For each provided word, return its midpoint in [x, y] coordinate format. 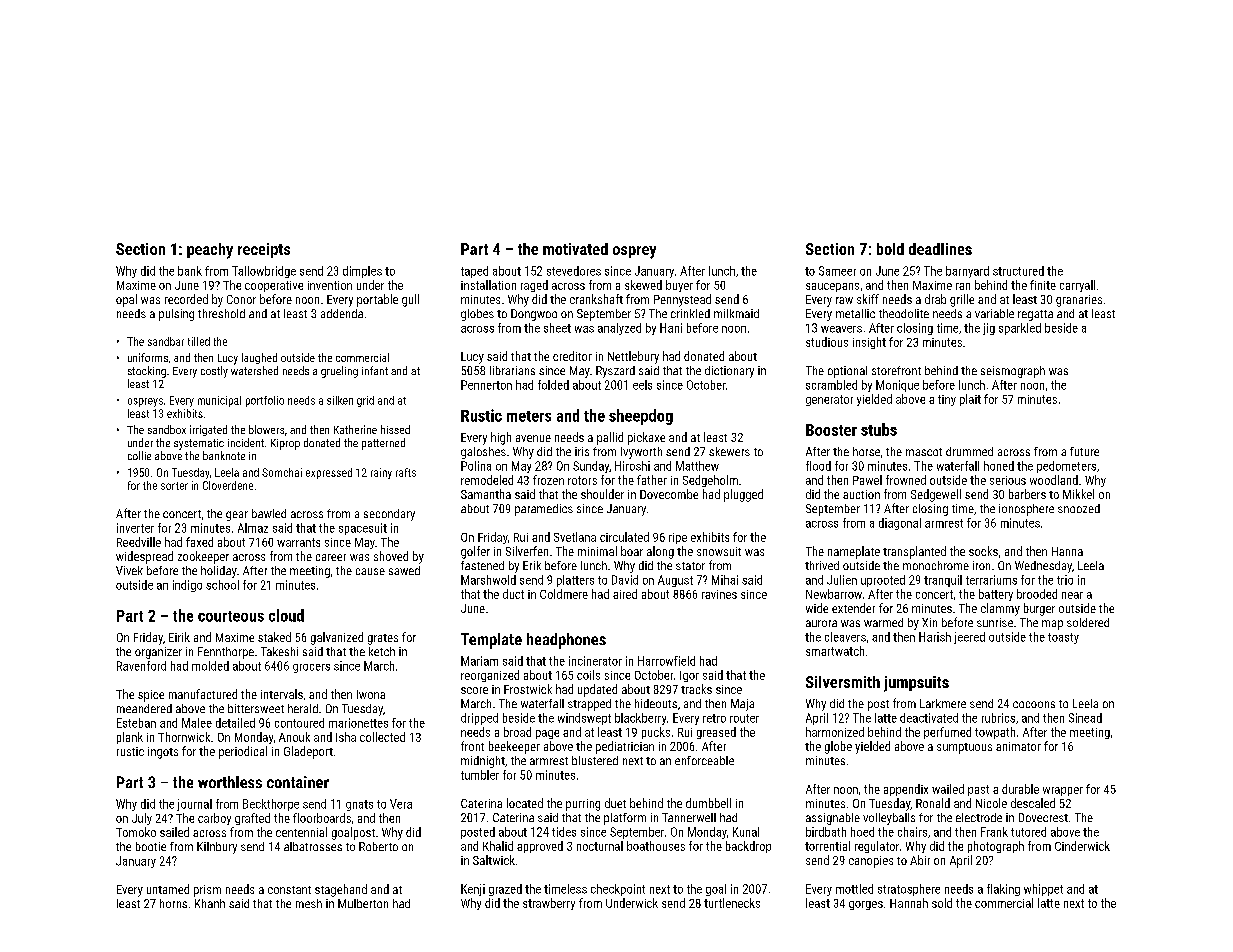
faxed [199, 542]
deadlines [940, 249]
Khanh [210, 903]
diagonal [900, 524]
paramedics [544, 510]
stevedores [574, 271]
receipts [264, 250]
